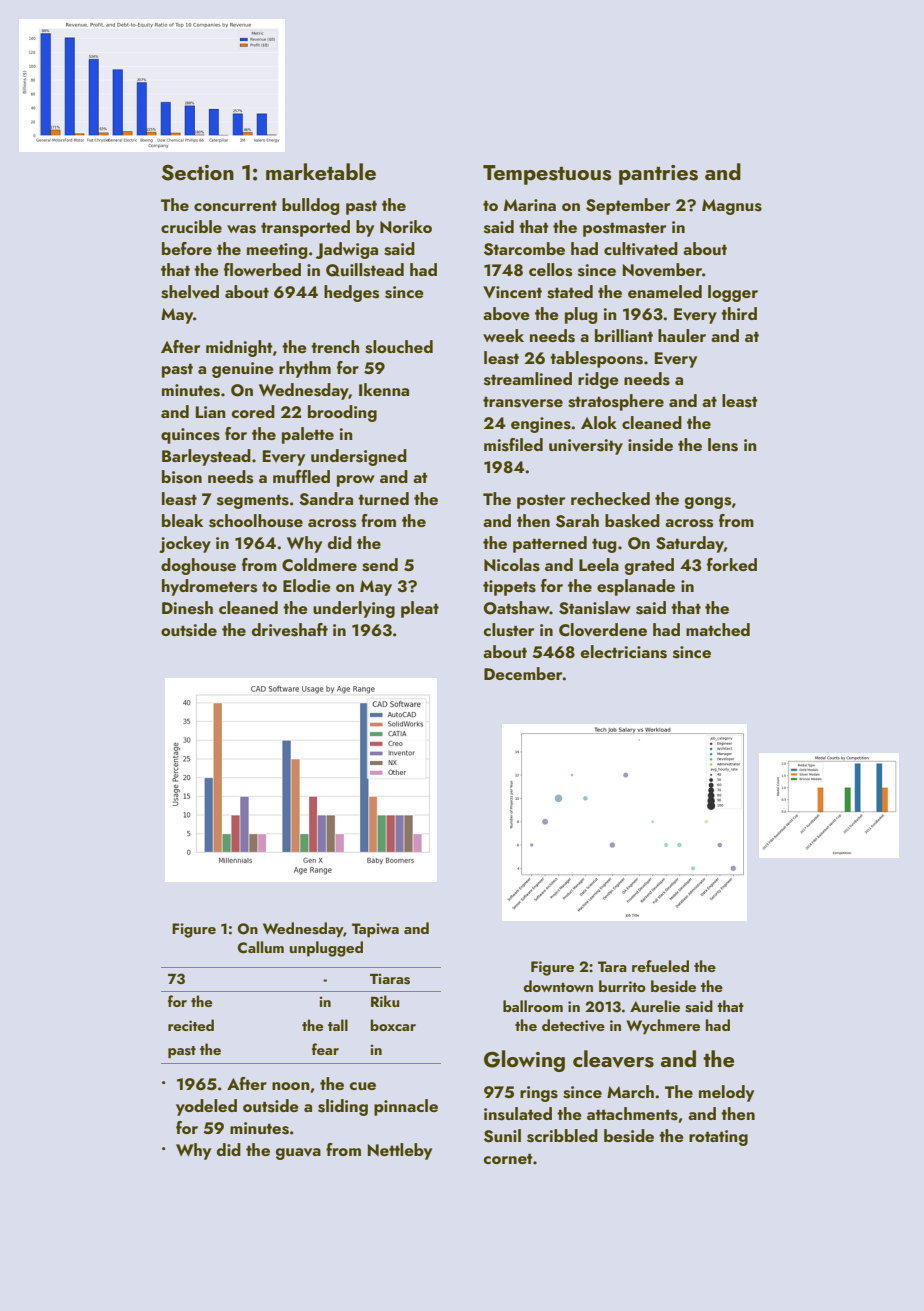 The width and height of the page is (924, 1311). Describe the element at coordinates (718, 1138) in the page. I see `rotating` at that location.
